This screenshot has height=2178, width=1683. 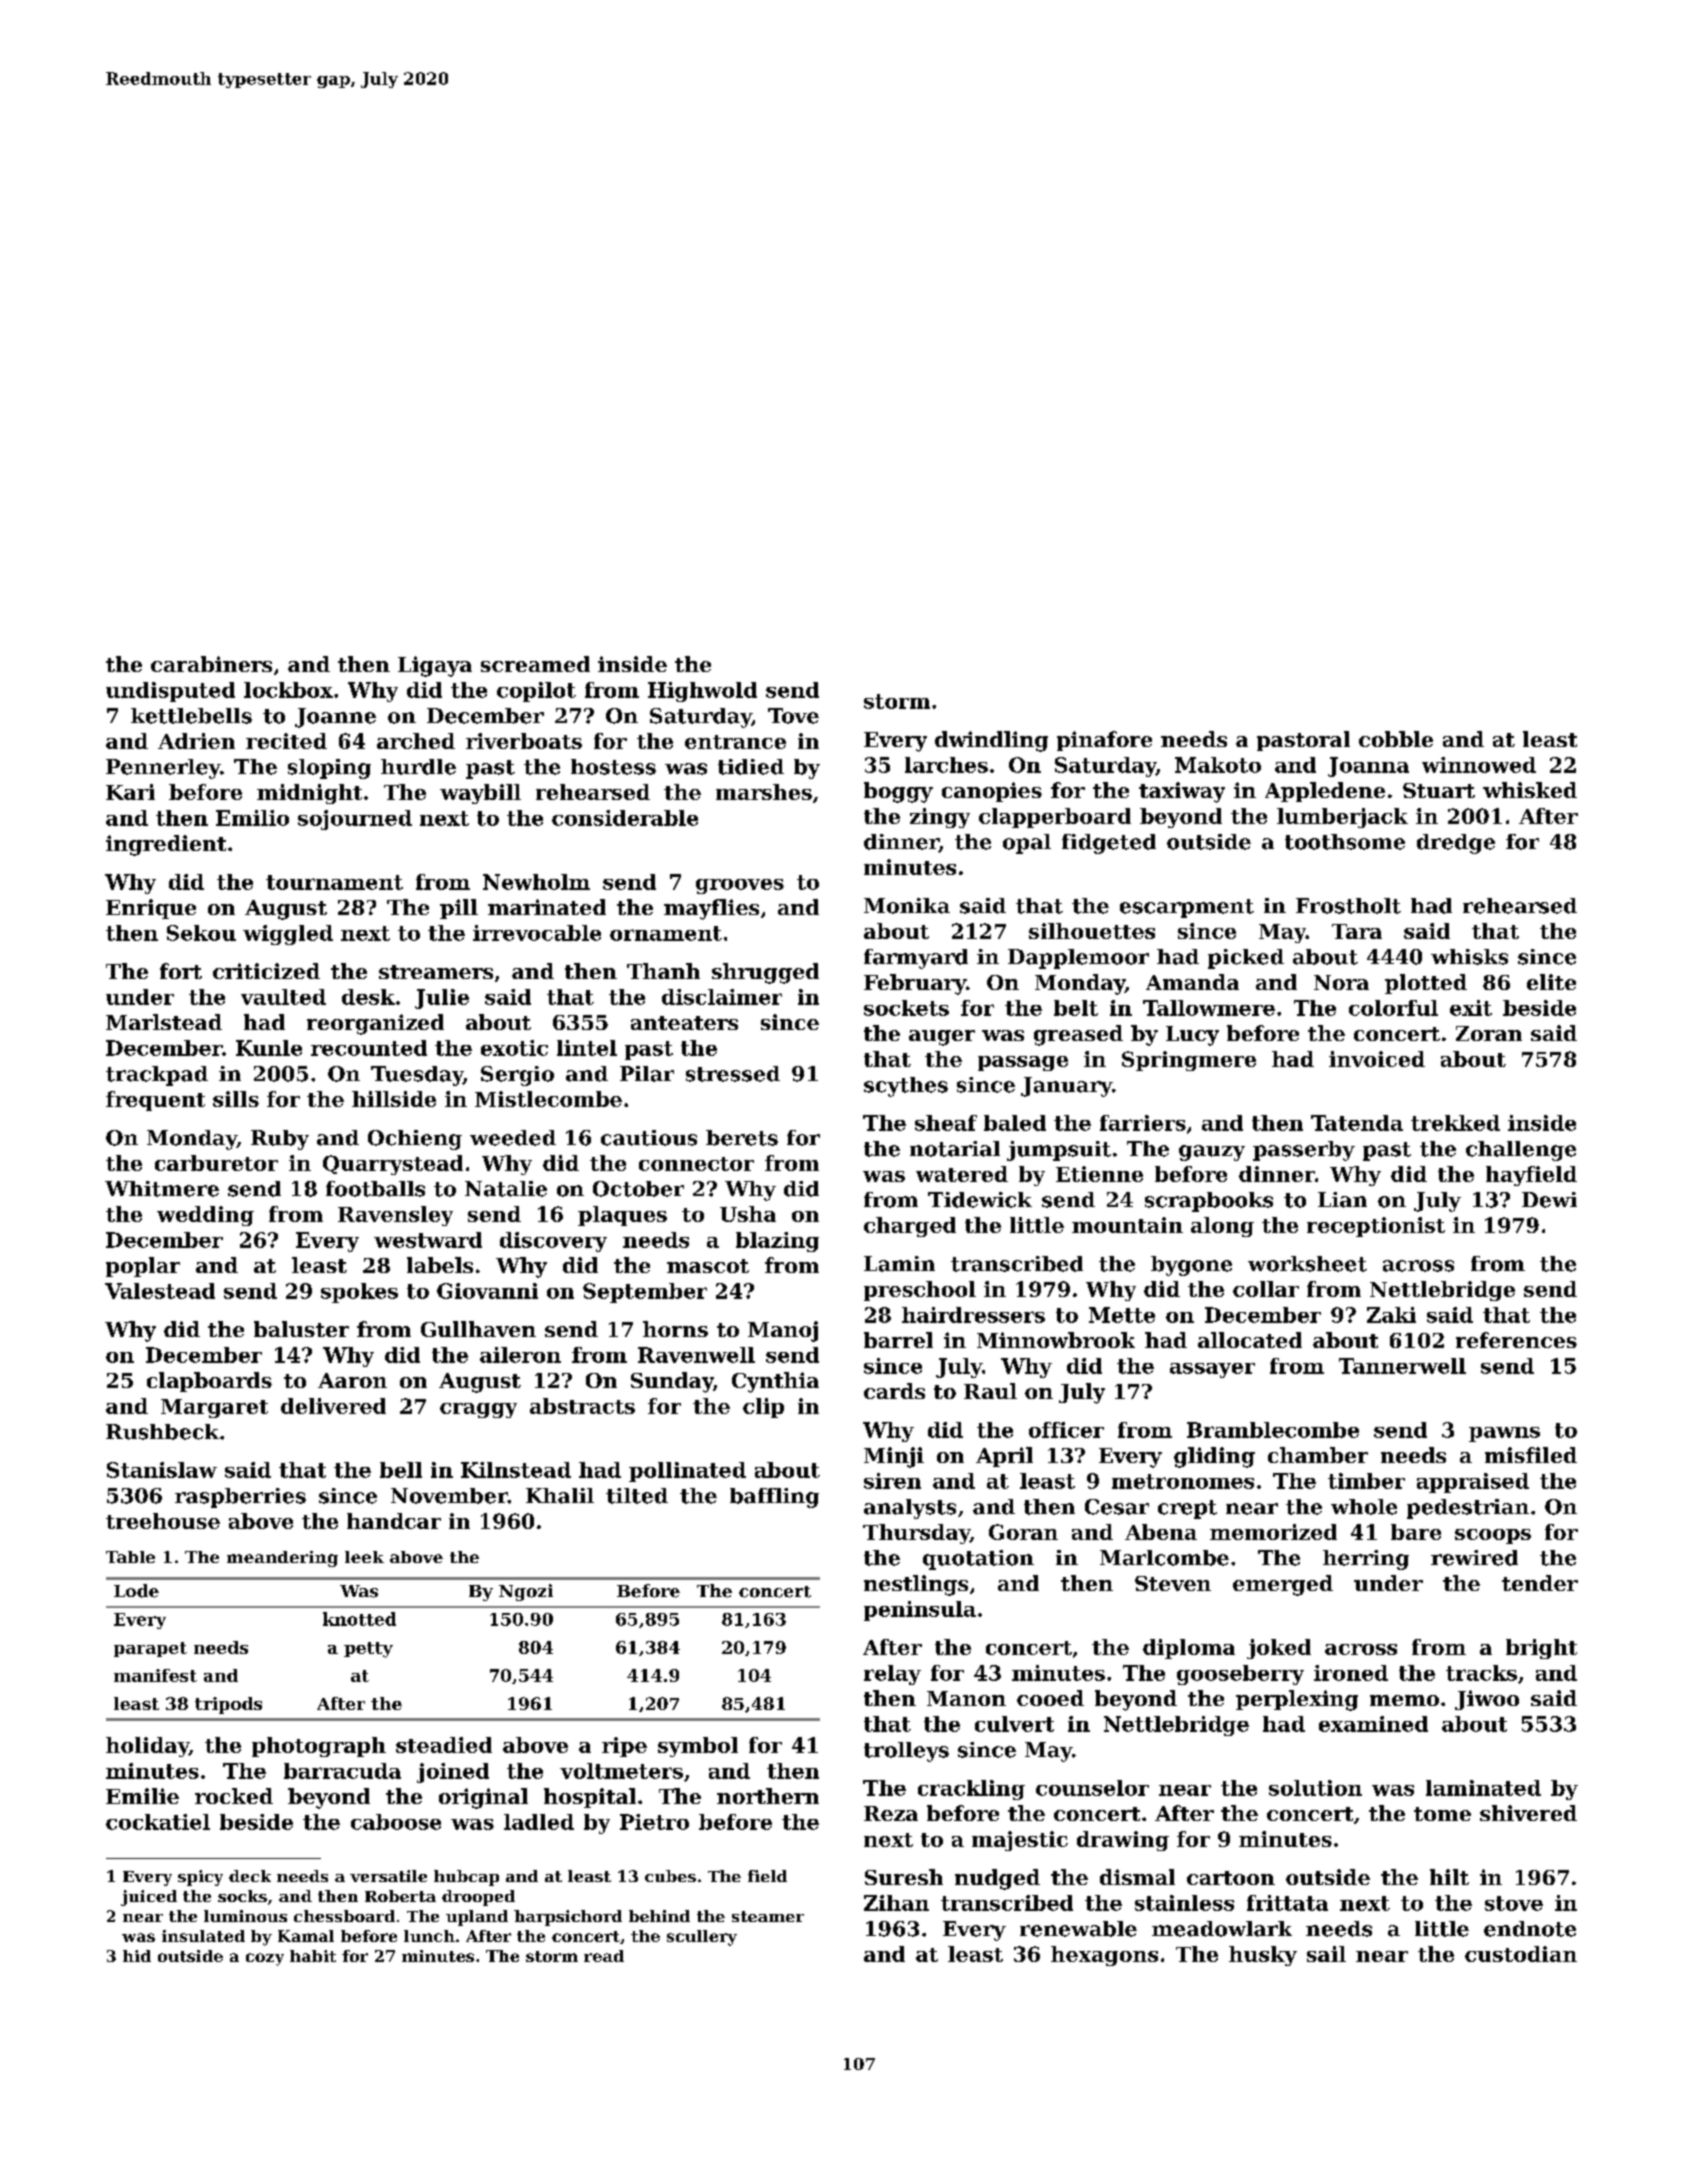 What do you see at coordinates (1456, 844) in the screenshot?
I see `dredge` at bounding box center [1456, 844].
